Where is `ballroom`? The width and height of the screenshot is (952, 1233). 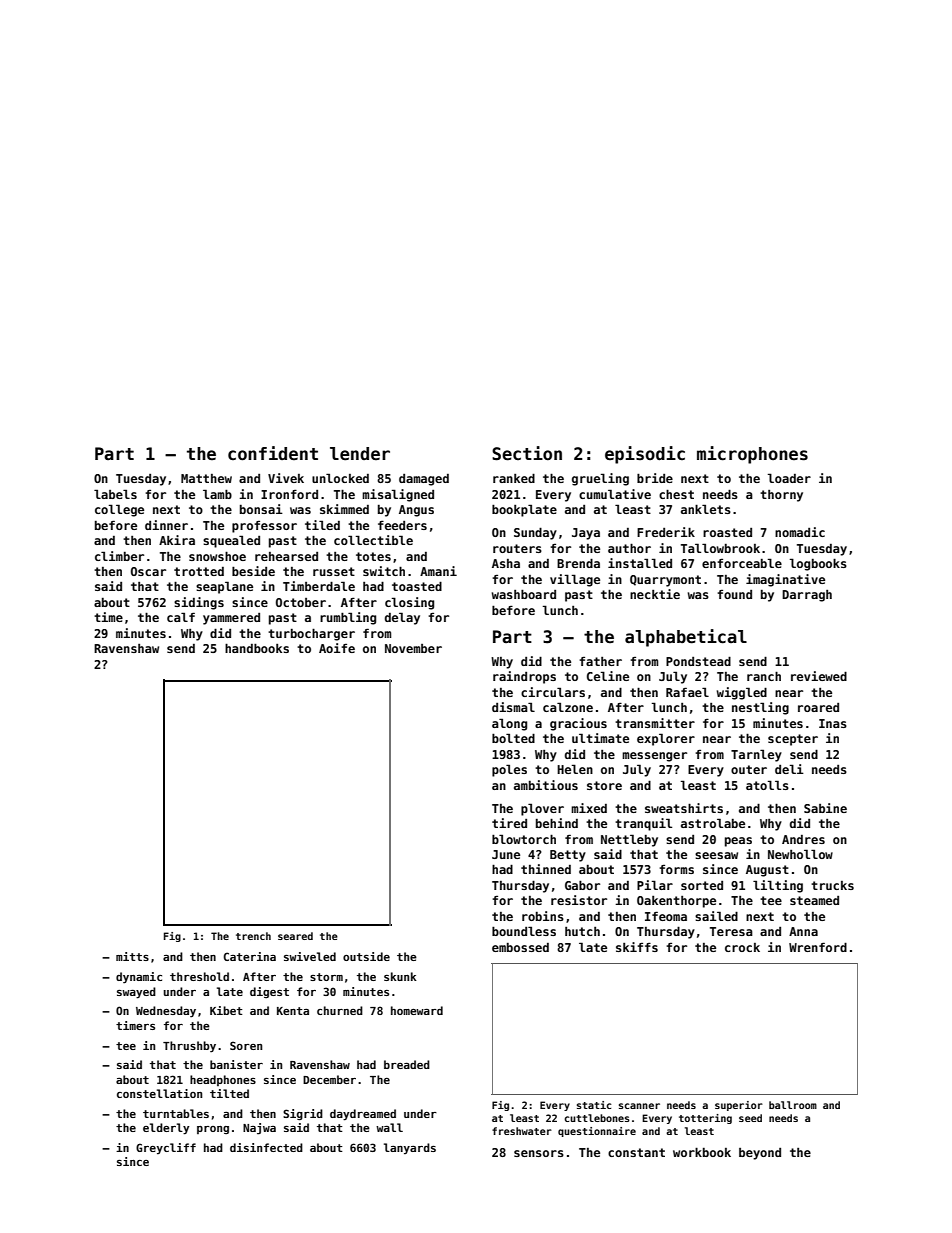 ballroom is located at coordinates (793, 1105).
